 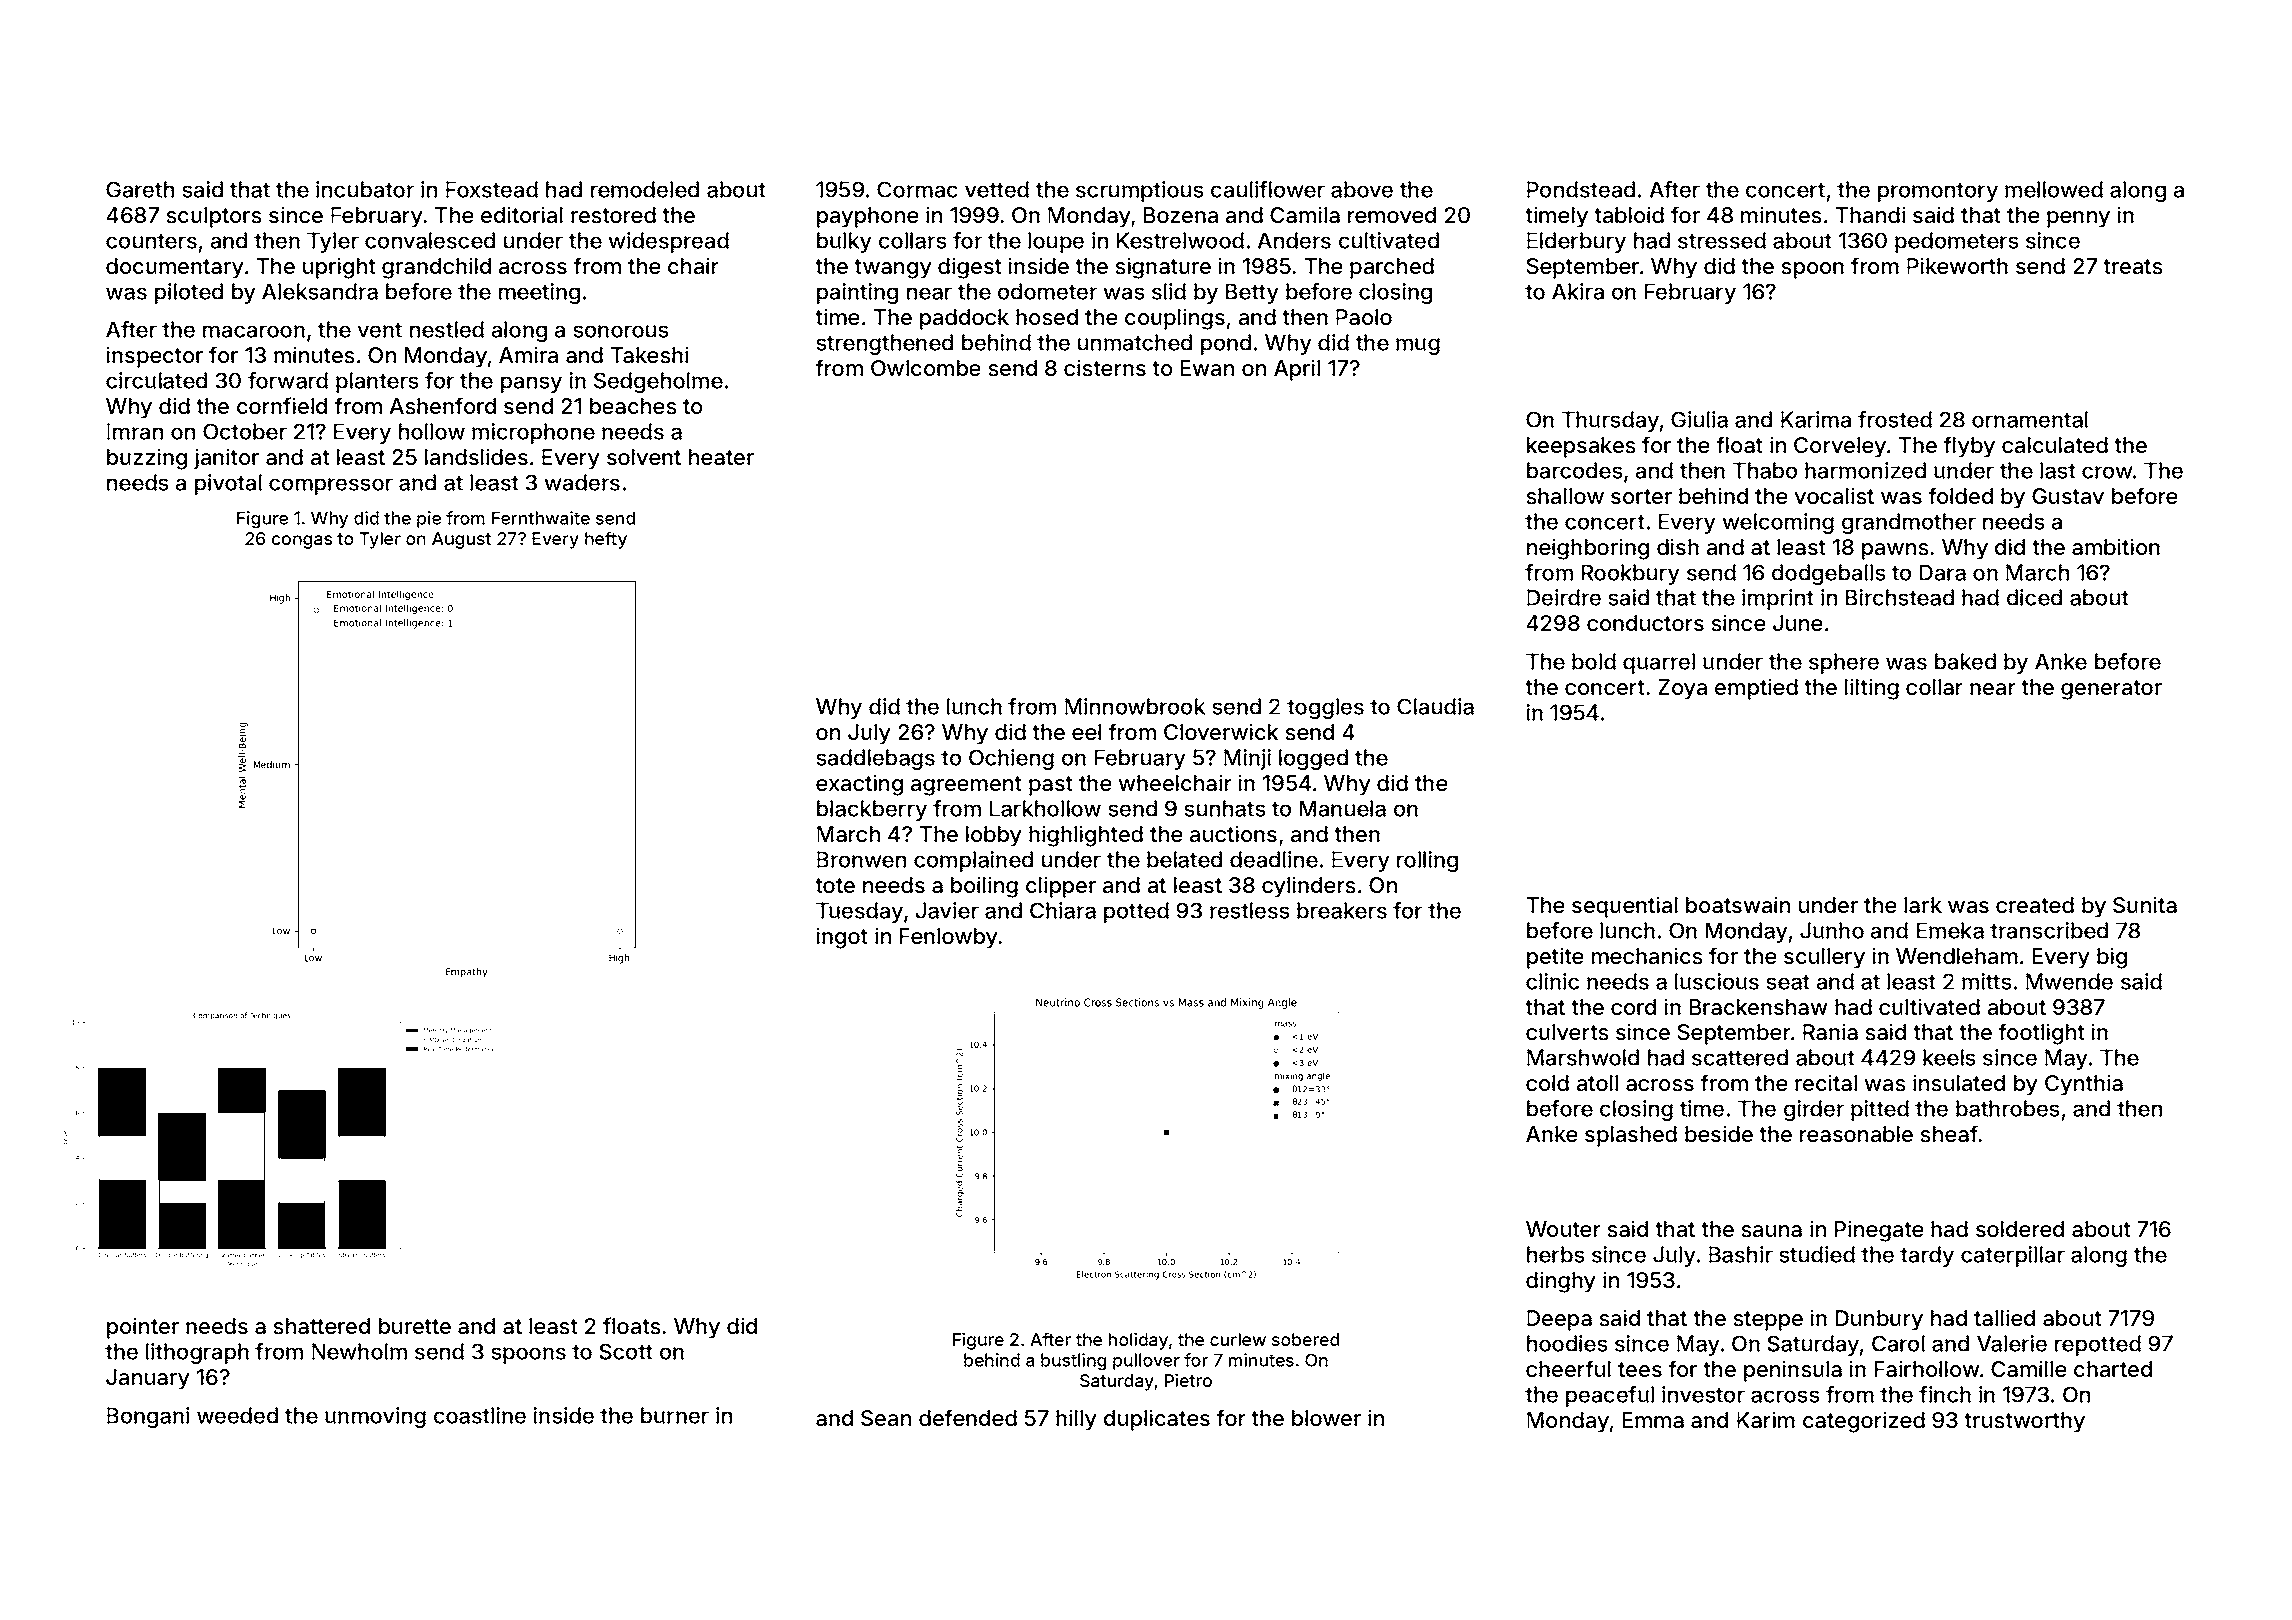 I want to click on Scott, so click(x=626, y=1351).
